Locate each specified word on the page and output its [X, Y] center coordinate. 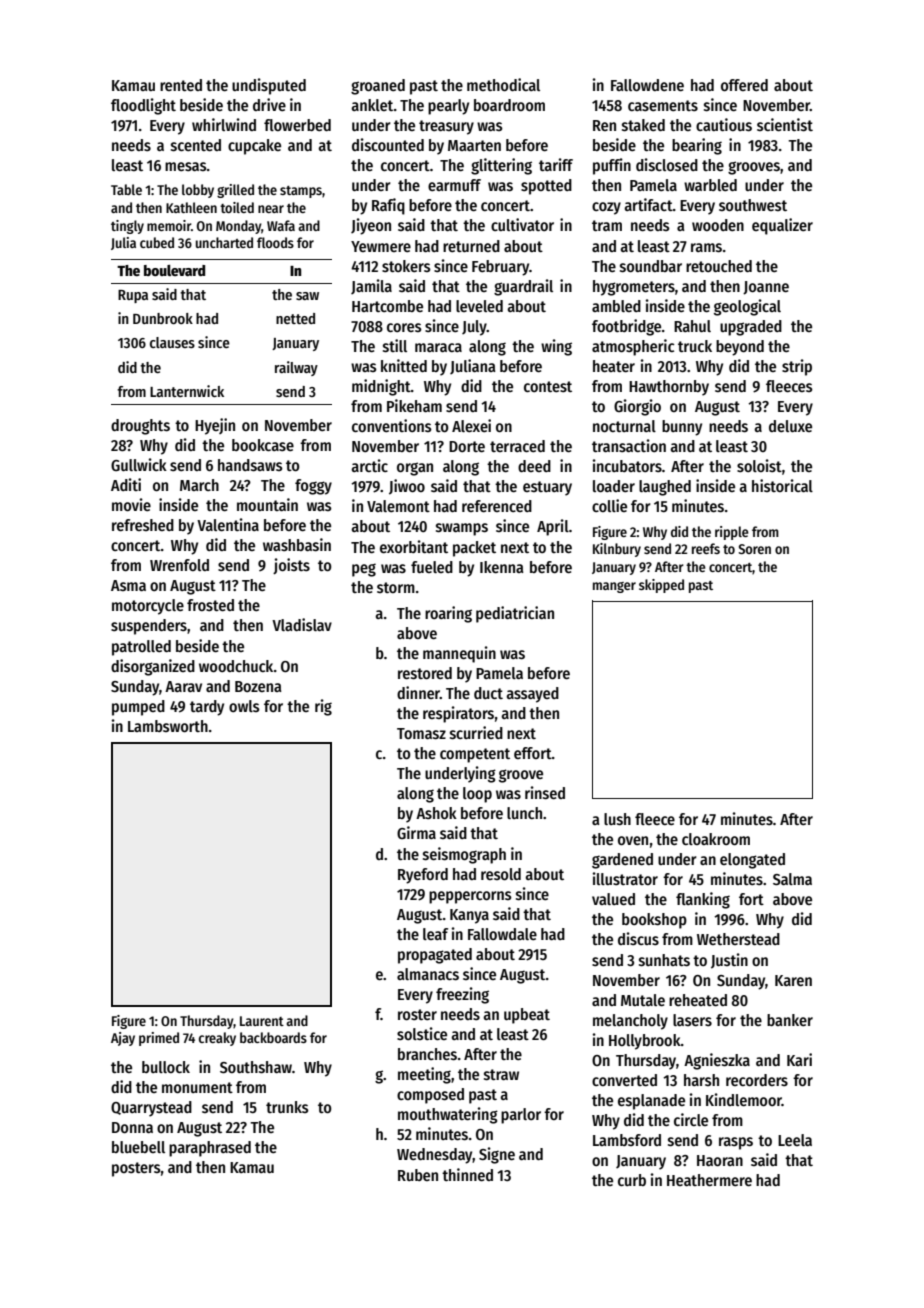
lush [617, 819]
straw [501, 1075]
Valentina [228, 524]
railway [296, 368]
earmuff [454, 185]
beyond [740, 348]
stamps [301, 192]
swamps [462, 529]
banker [790, 1020]
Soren [755, 549]
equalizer [782, 226]
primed [159, 1039]
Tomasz [421, 734]
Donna [132, 1127]
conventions [392, 425]
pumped [138, 708]
